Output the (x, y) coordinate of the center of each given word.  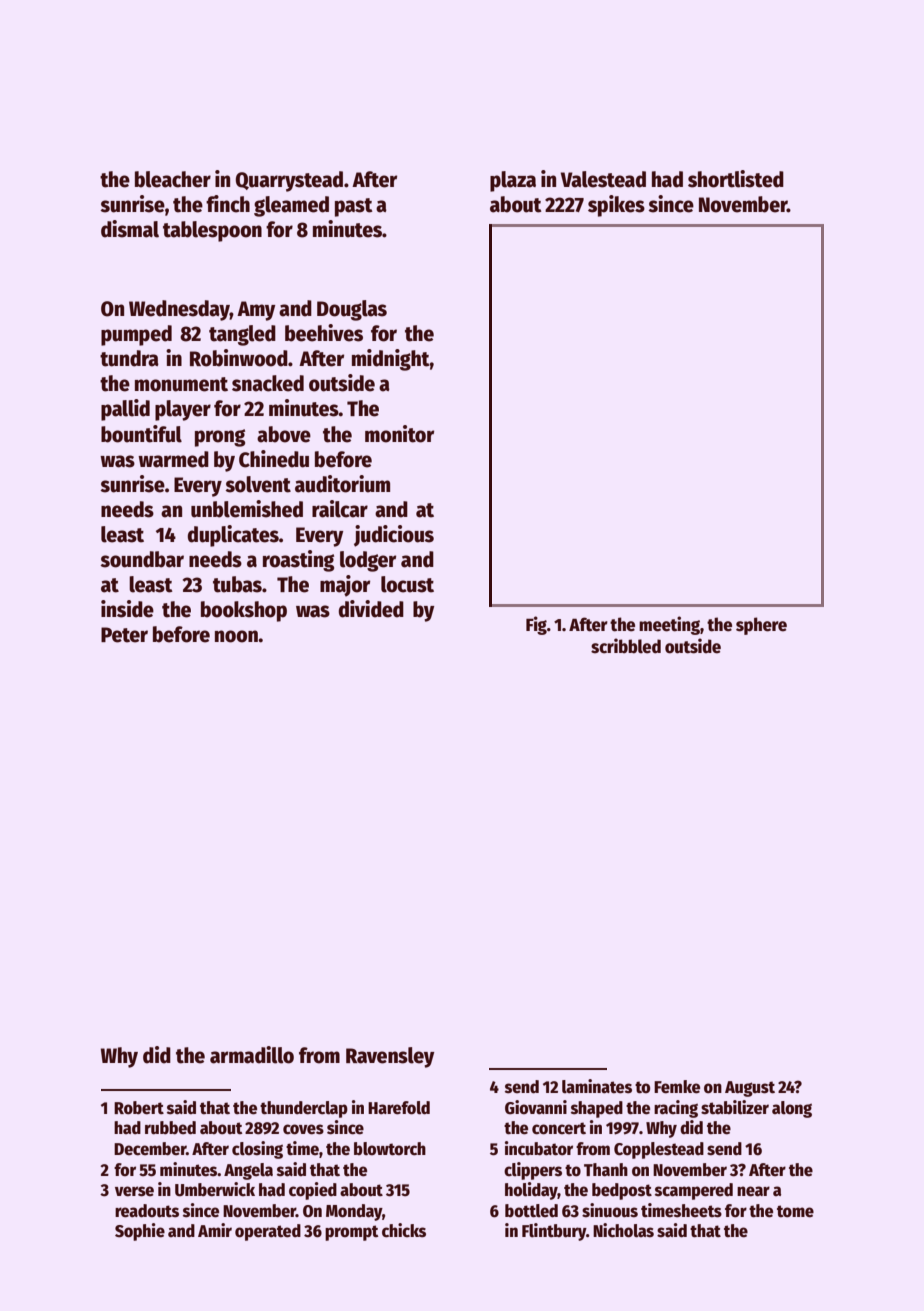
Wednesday (179, 310)
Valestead (603, 179)
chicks (404, 1230)
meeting (669, 625)
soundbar (142, 559)
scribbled (626, 646)
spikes (616, 206)
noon (236, 636)
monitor (399, 434)
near (753, 1191)
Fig (536, 625)
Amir (215, 1230)
